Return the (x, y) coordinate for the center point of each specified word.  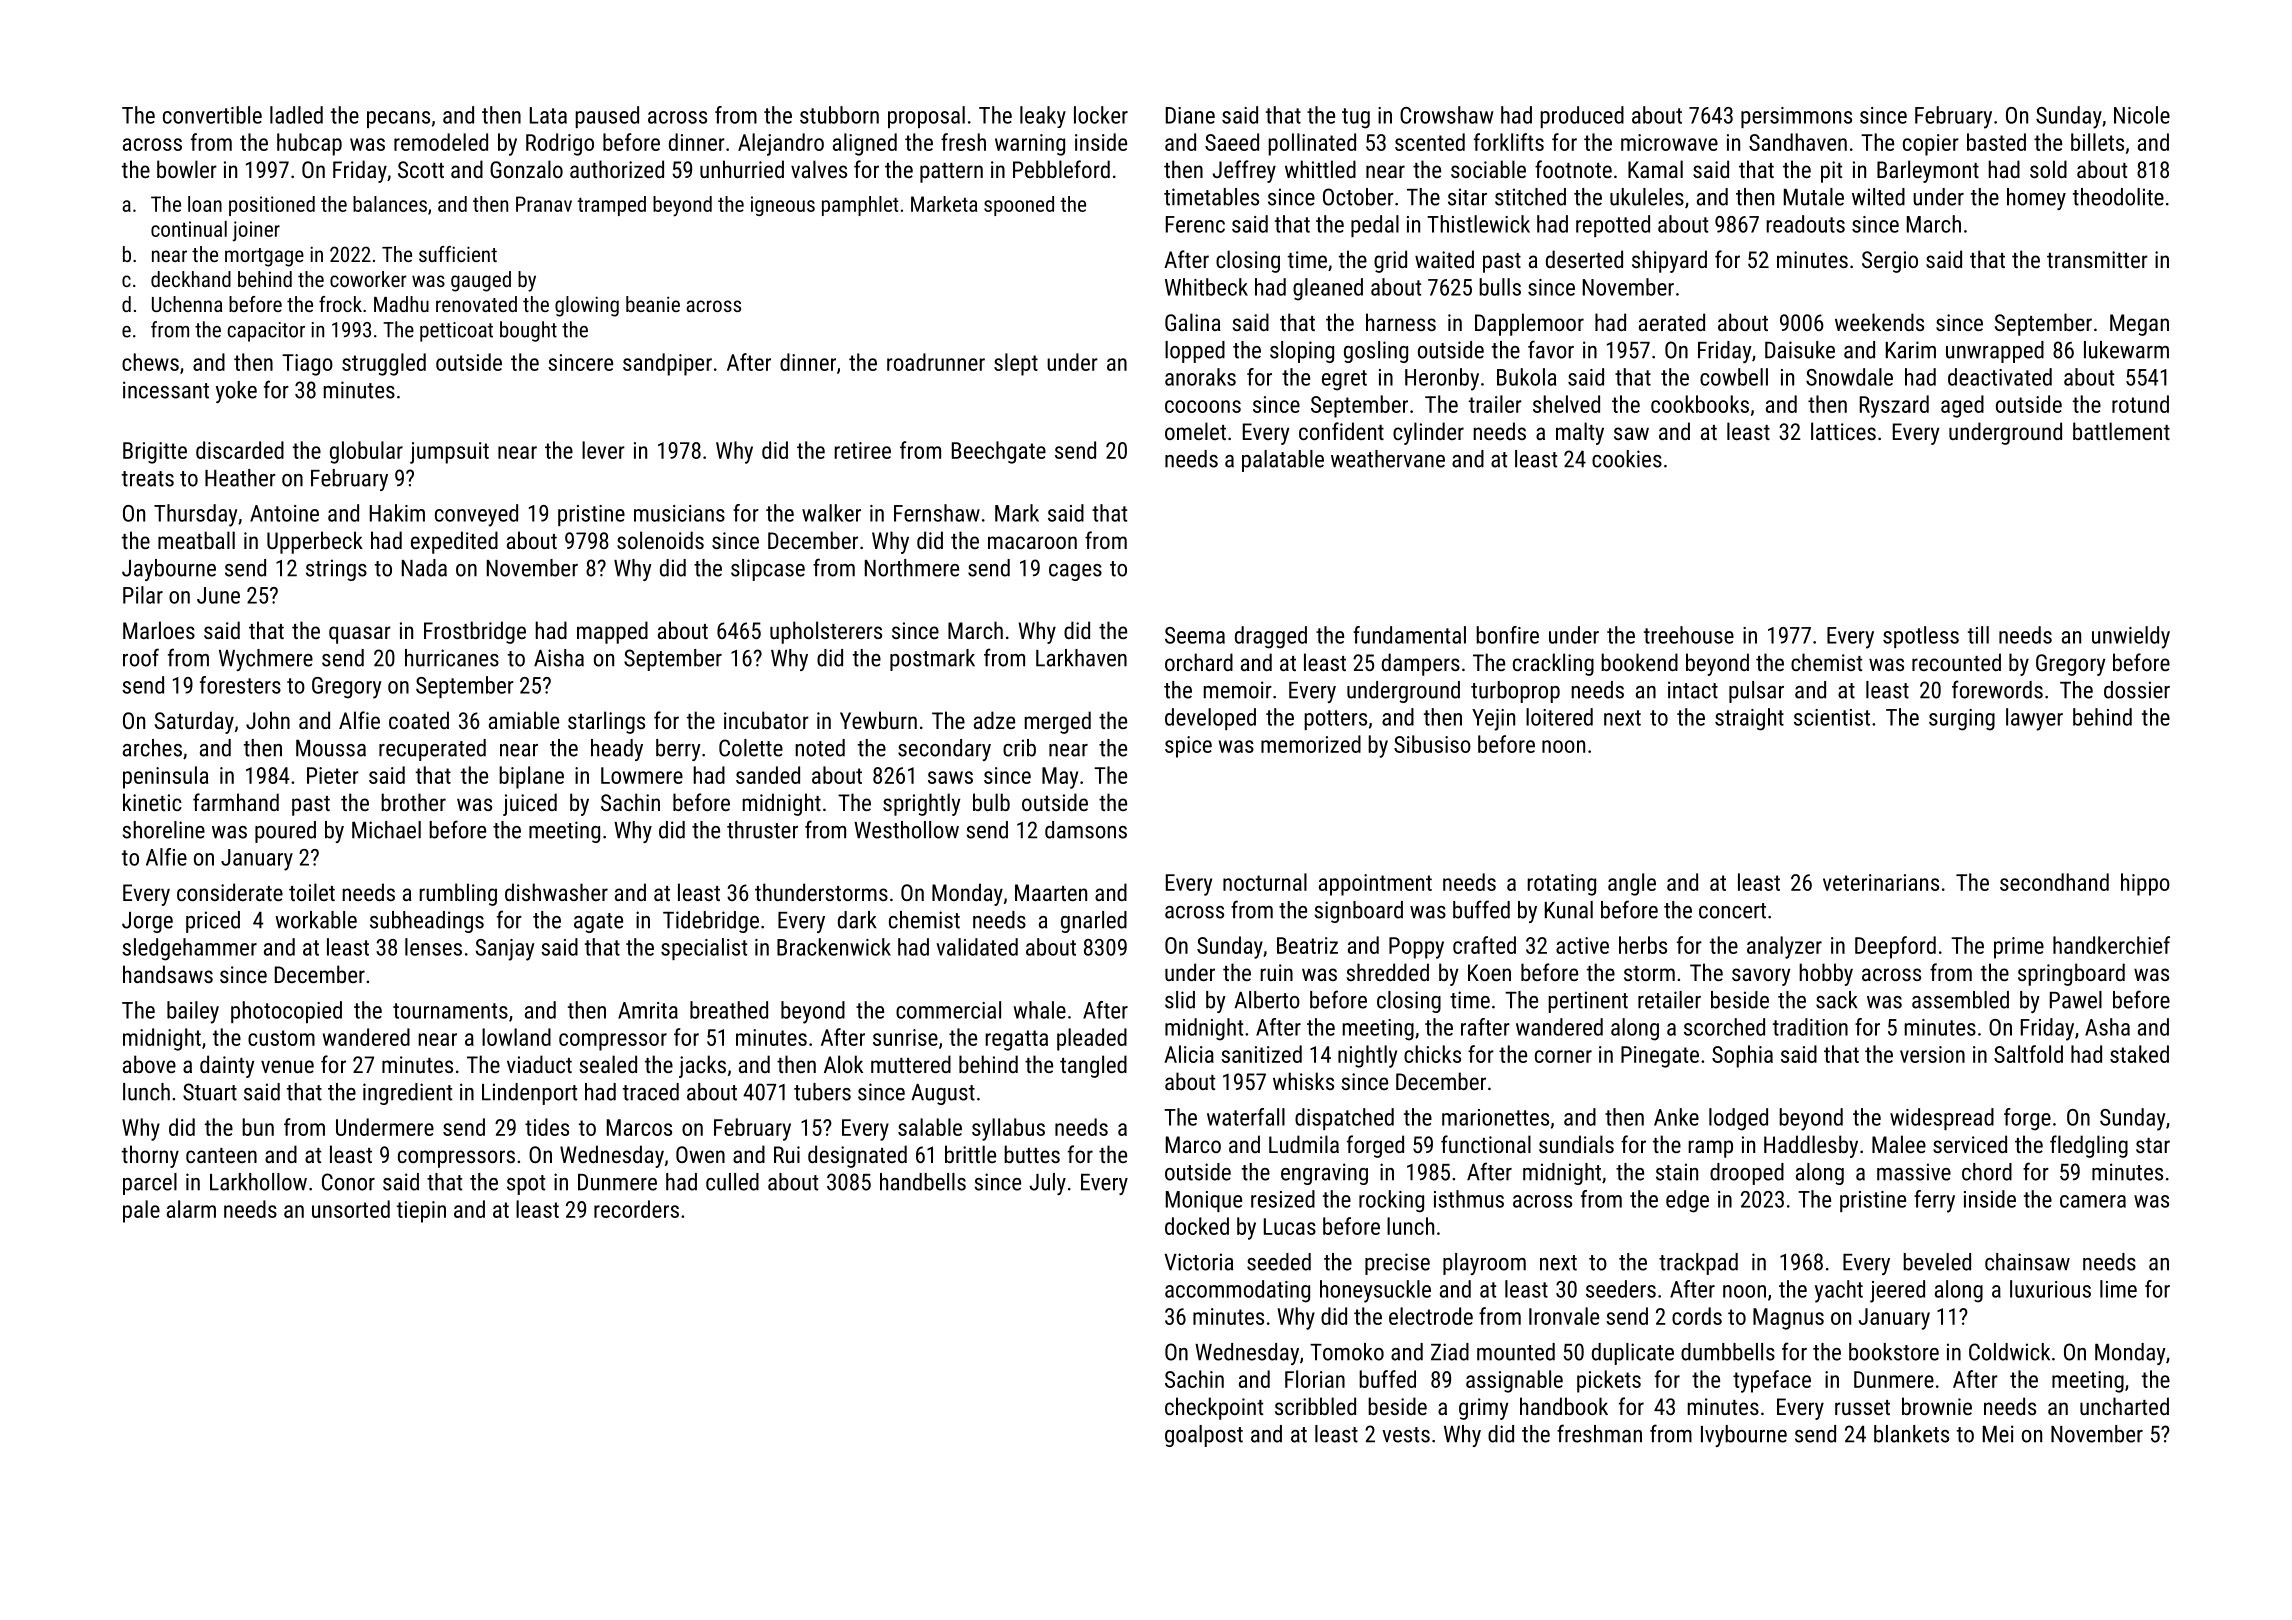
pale (141, 1211)
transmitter (2097, 259)
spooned (1019, 206)
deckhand (191, 279)
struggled (384, 364)
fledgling (2089, 1146)
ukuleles (1647, 197)
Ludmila (1304, 1144)
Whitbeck (1206, 287)
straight (1749, 719)
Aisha (559, 658)
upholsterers (826, 632)
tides (547, 1127)
